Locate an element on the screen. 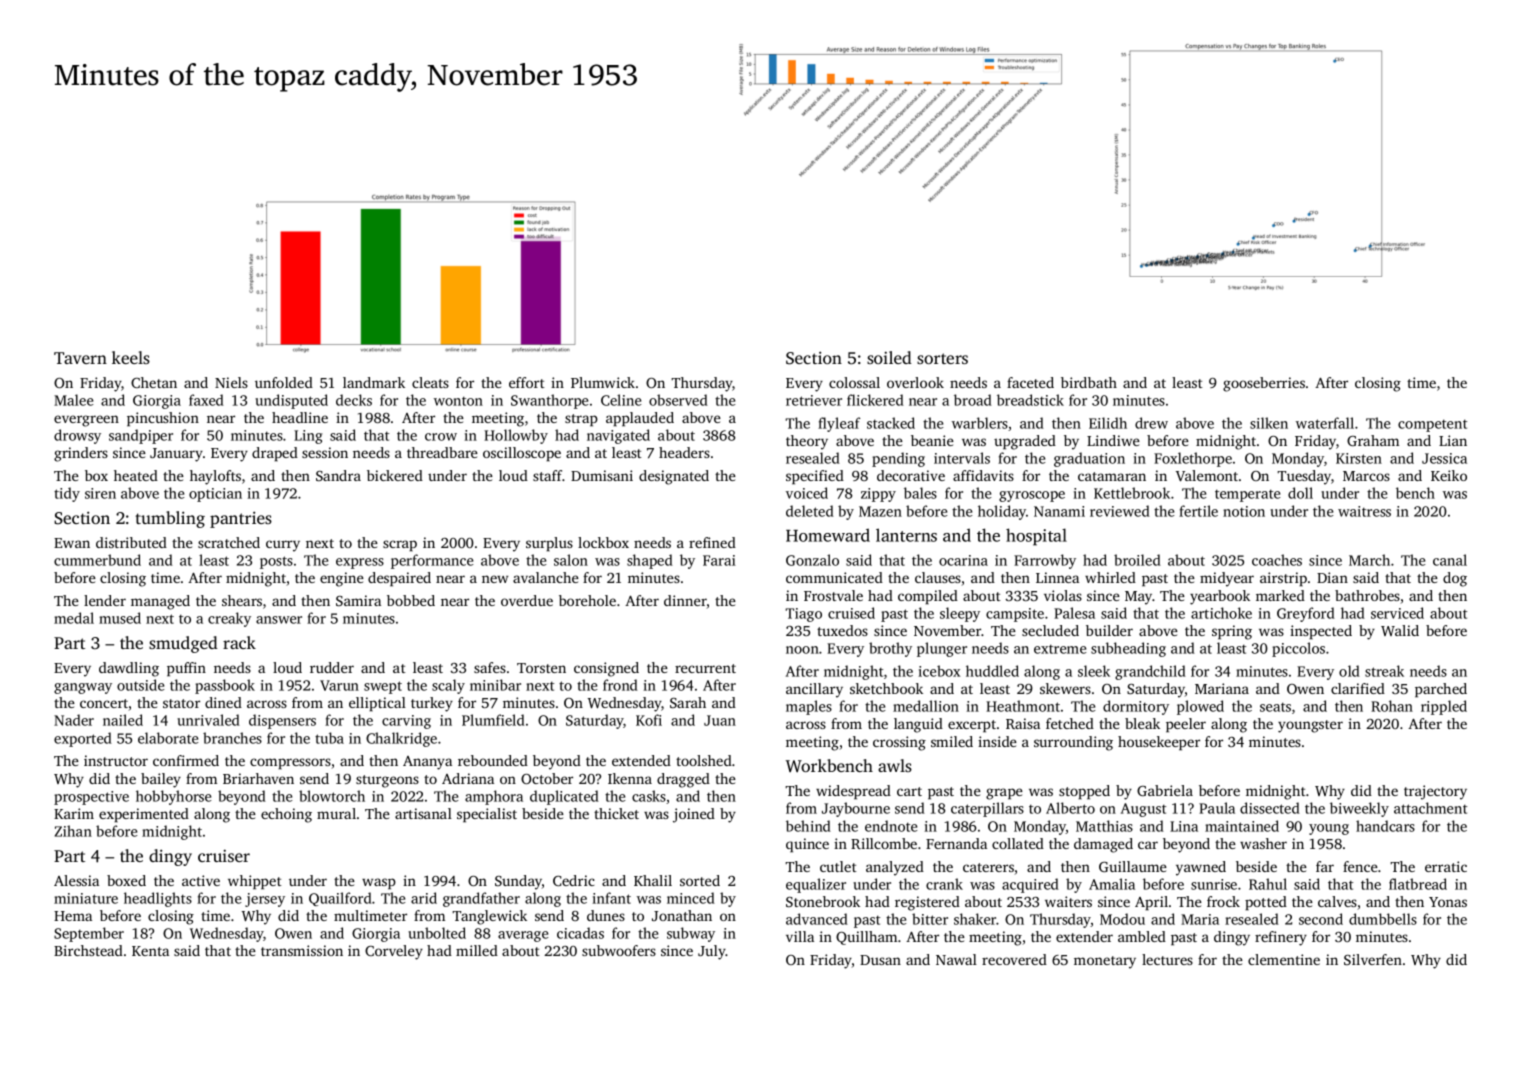 Image resolution: width=1522 pixels, height=1076 pixels. despaired is located at coordinates (399, 579).
